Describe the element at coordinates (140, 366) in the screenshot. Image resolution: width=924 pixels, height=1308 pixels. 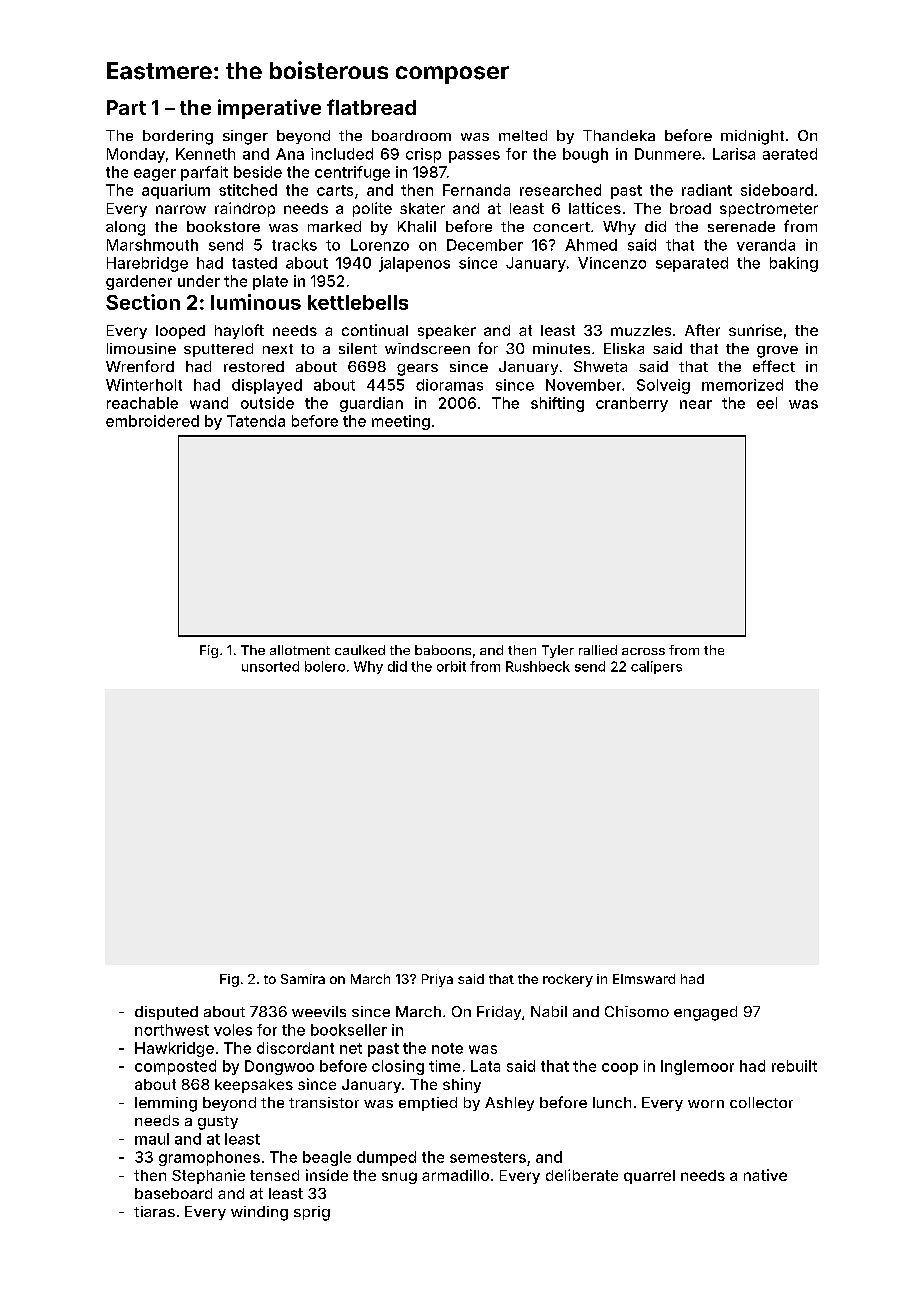
I see `Wrenford` at that location.
